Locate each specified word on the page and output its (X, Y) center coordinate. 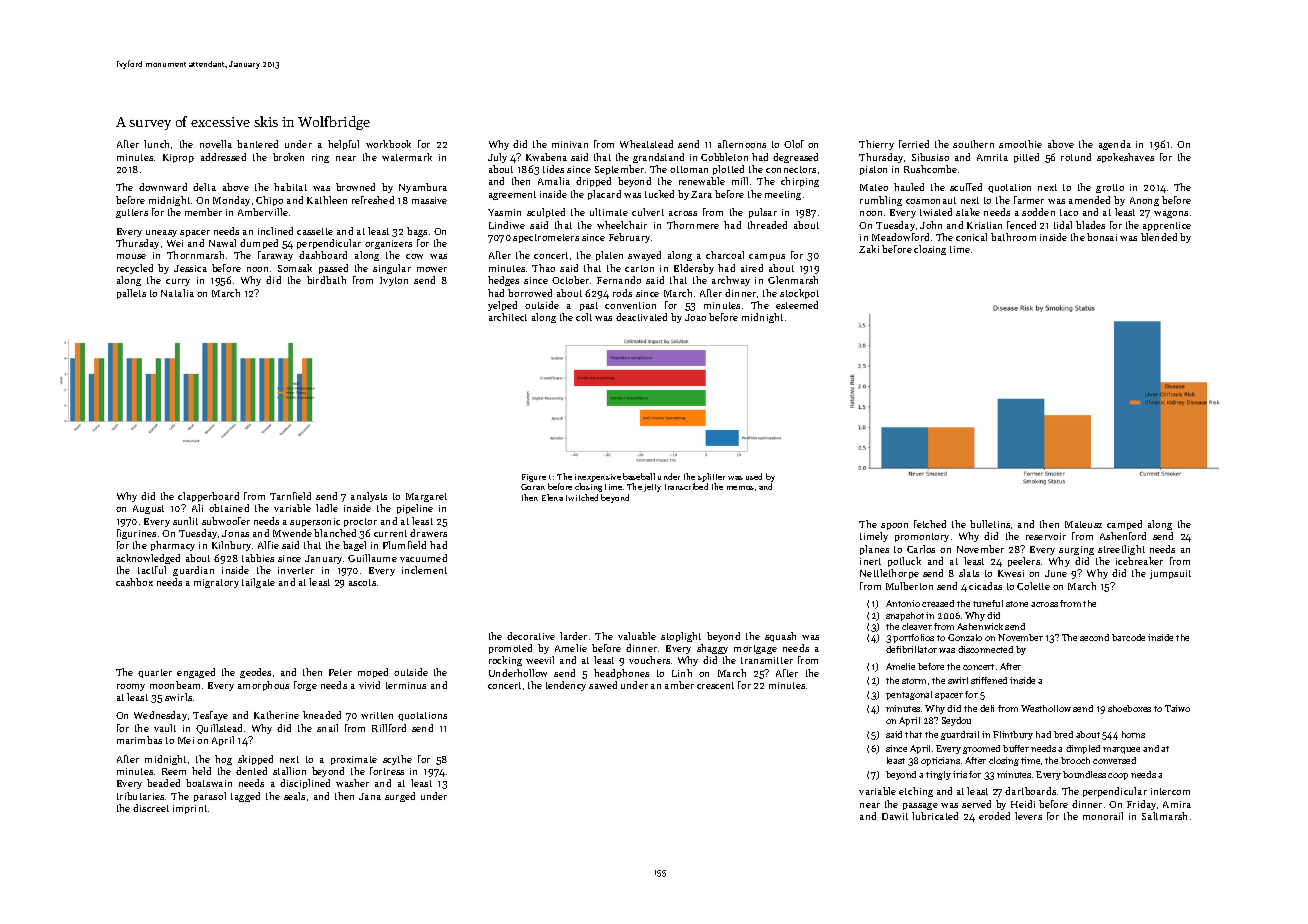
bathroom (1013, 237)
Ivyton (394, 281)
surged (400, 797)
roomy (131, 687)
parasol (210, 797)
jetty (652, 488)
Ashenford (1123, 536)
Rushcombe (930, 169)
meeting (783, 195)
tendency (566, 686)
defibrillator (911, 649)
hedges (503, 281)
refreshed (373, 200)
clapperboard (208, 497)
